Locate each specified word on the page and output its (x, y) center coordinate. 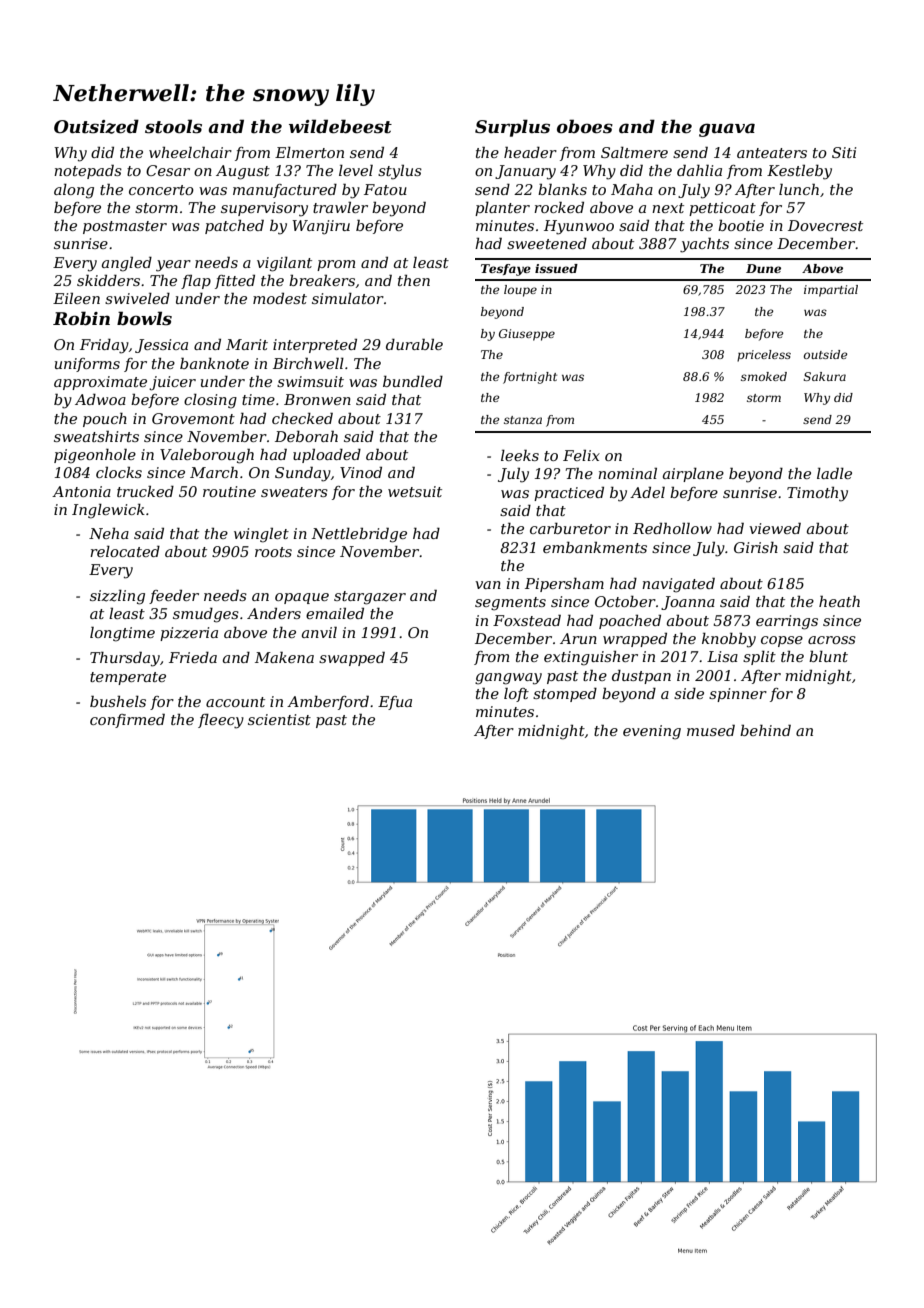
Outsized (96, 126)
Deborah (306, 436)
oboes (585, 126)
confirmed (127, 720)
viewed (775, 528)
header (530, 152)
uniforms (87, 365)
